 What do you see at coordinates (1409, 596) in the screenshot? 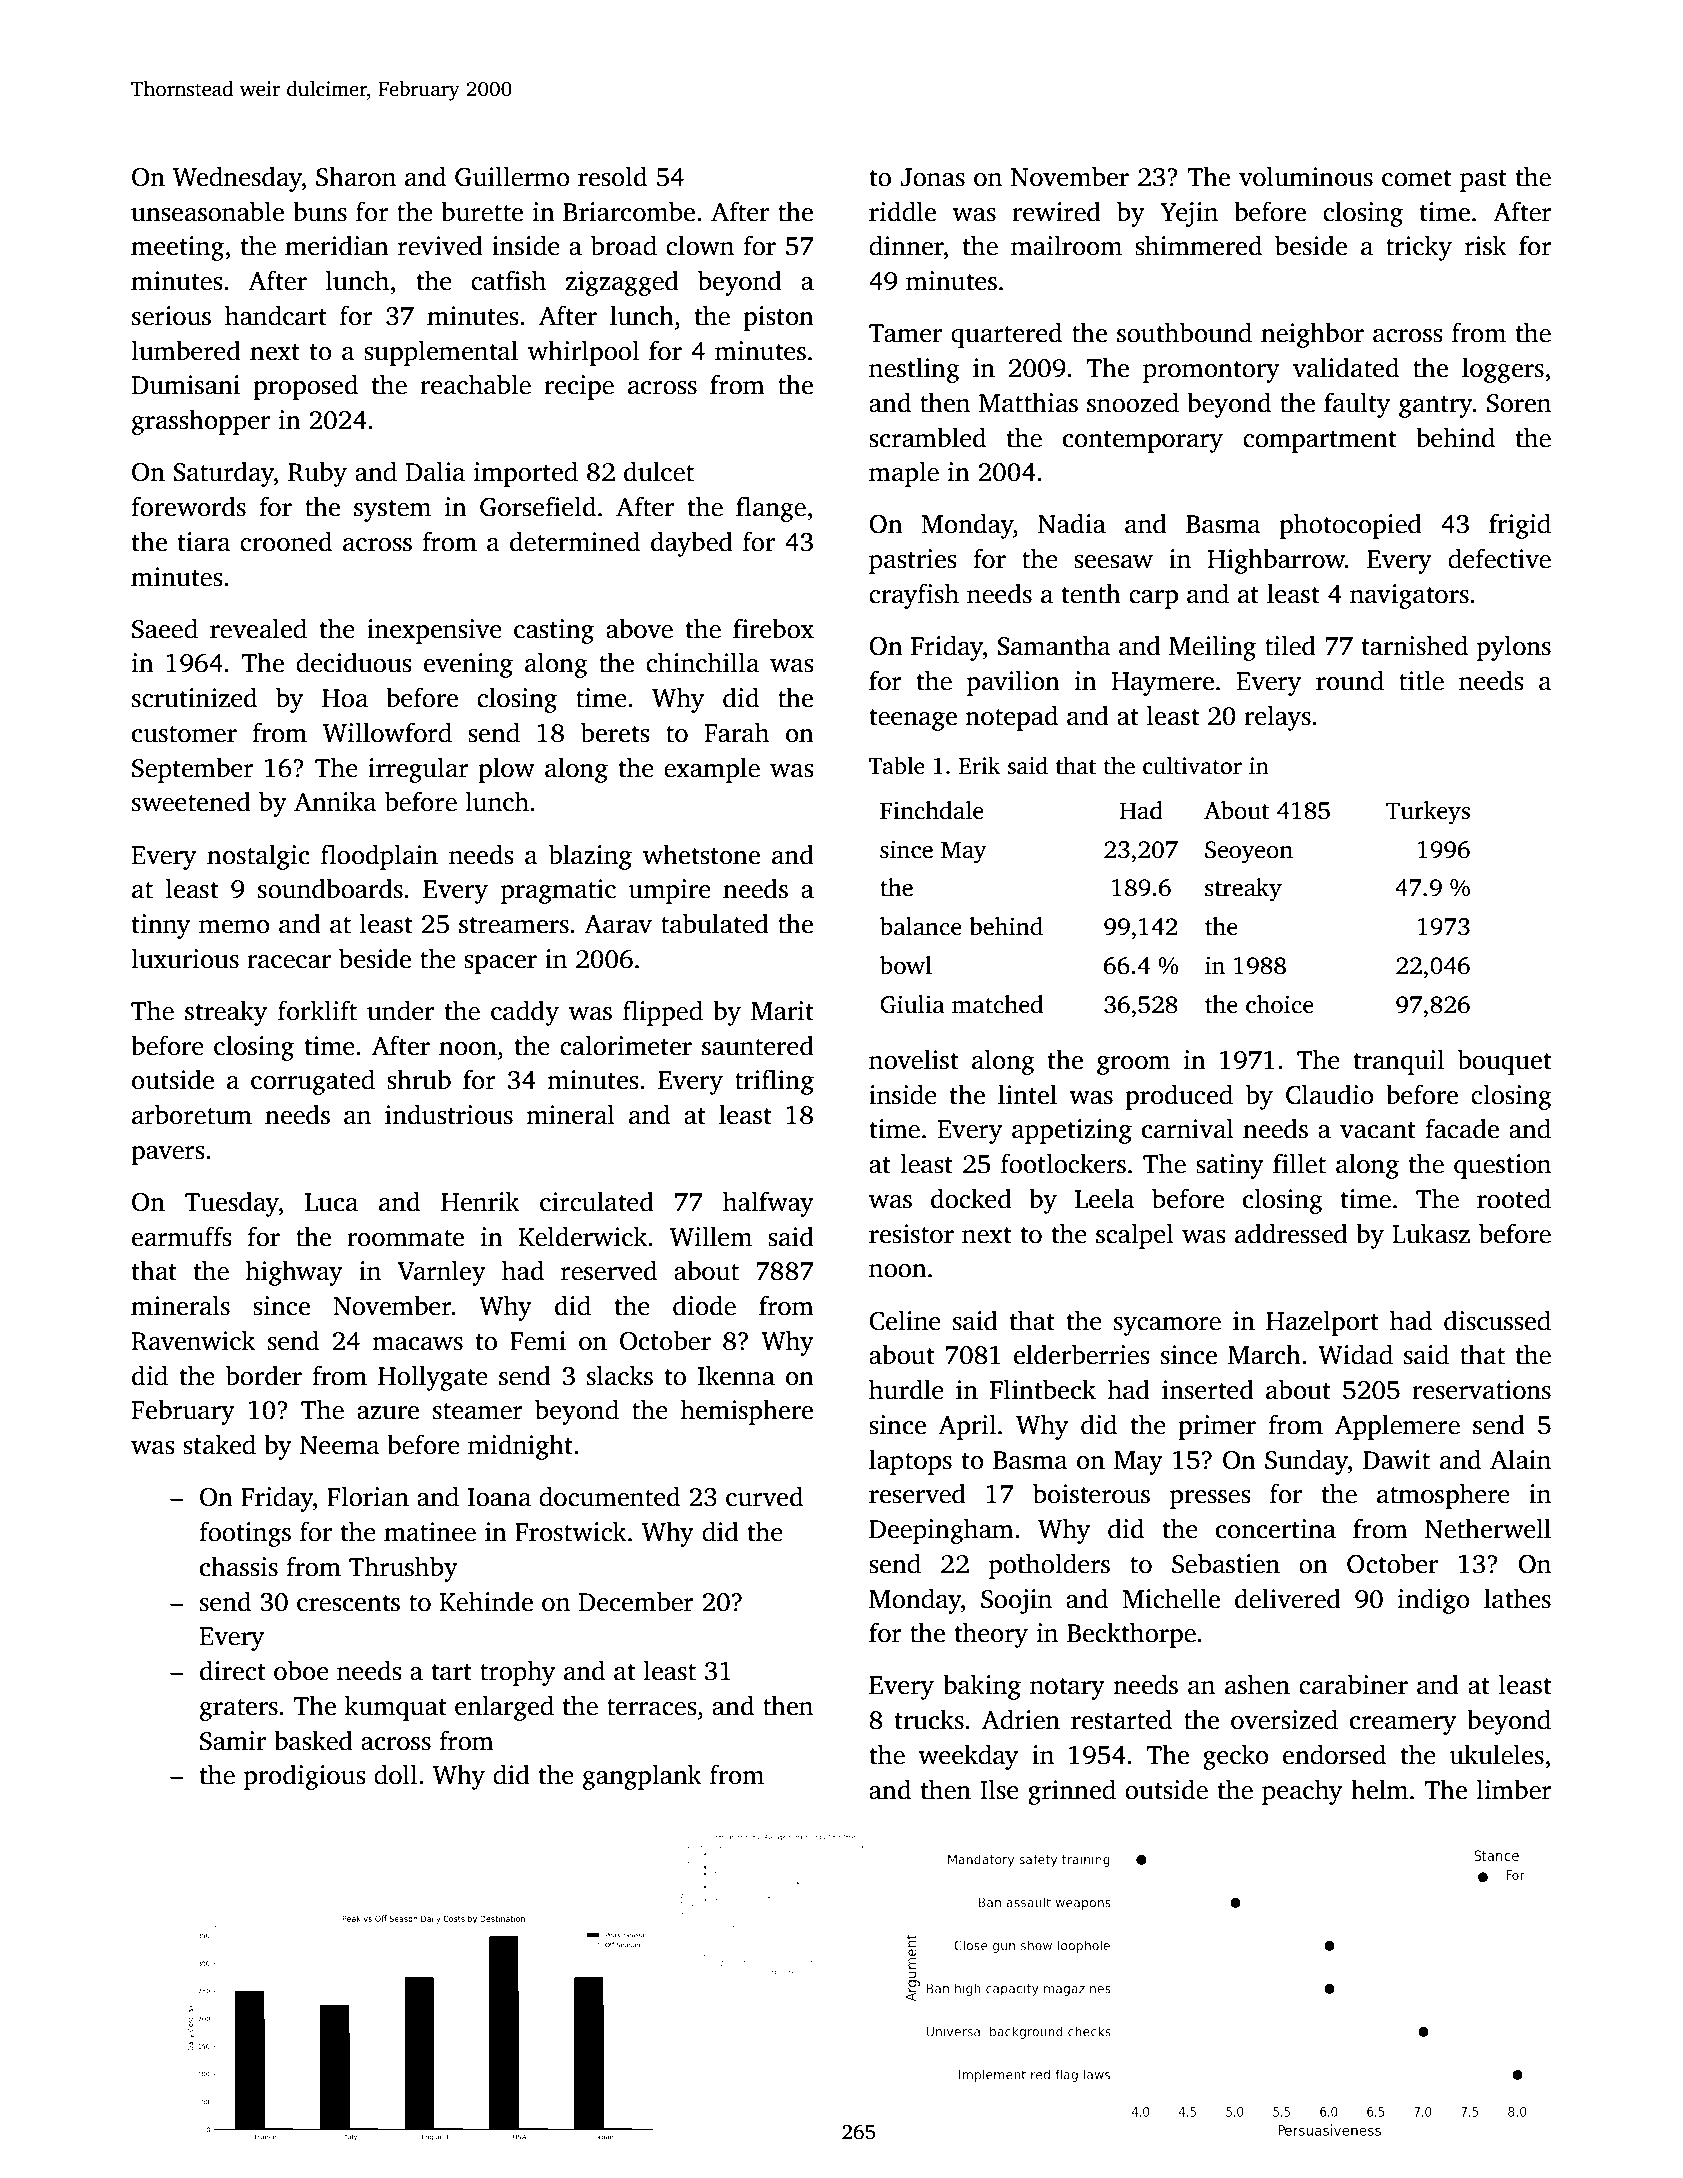
I see `navigators` at bounding box center [1409, 596].
